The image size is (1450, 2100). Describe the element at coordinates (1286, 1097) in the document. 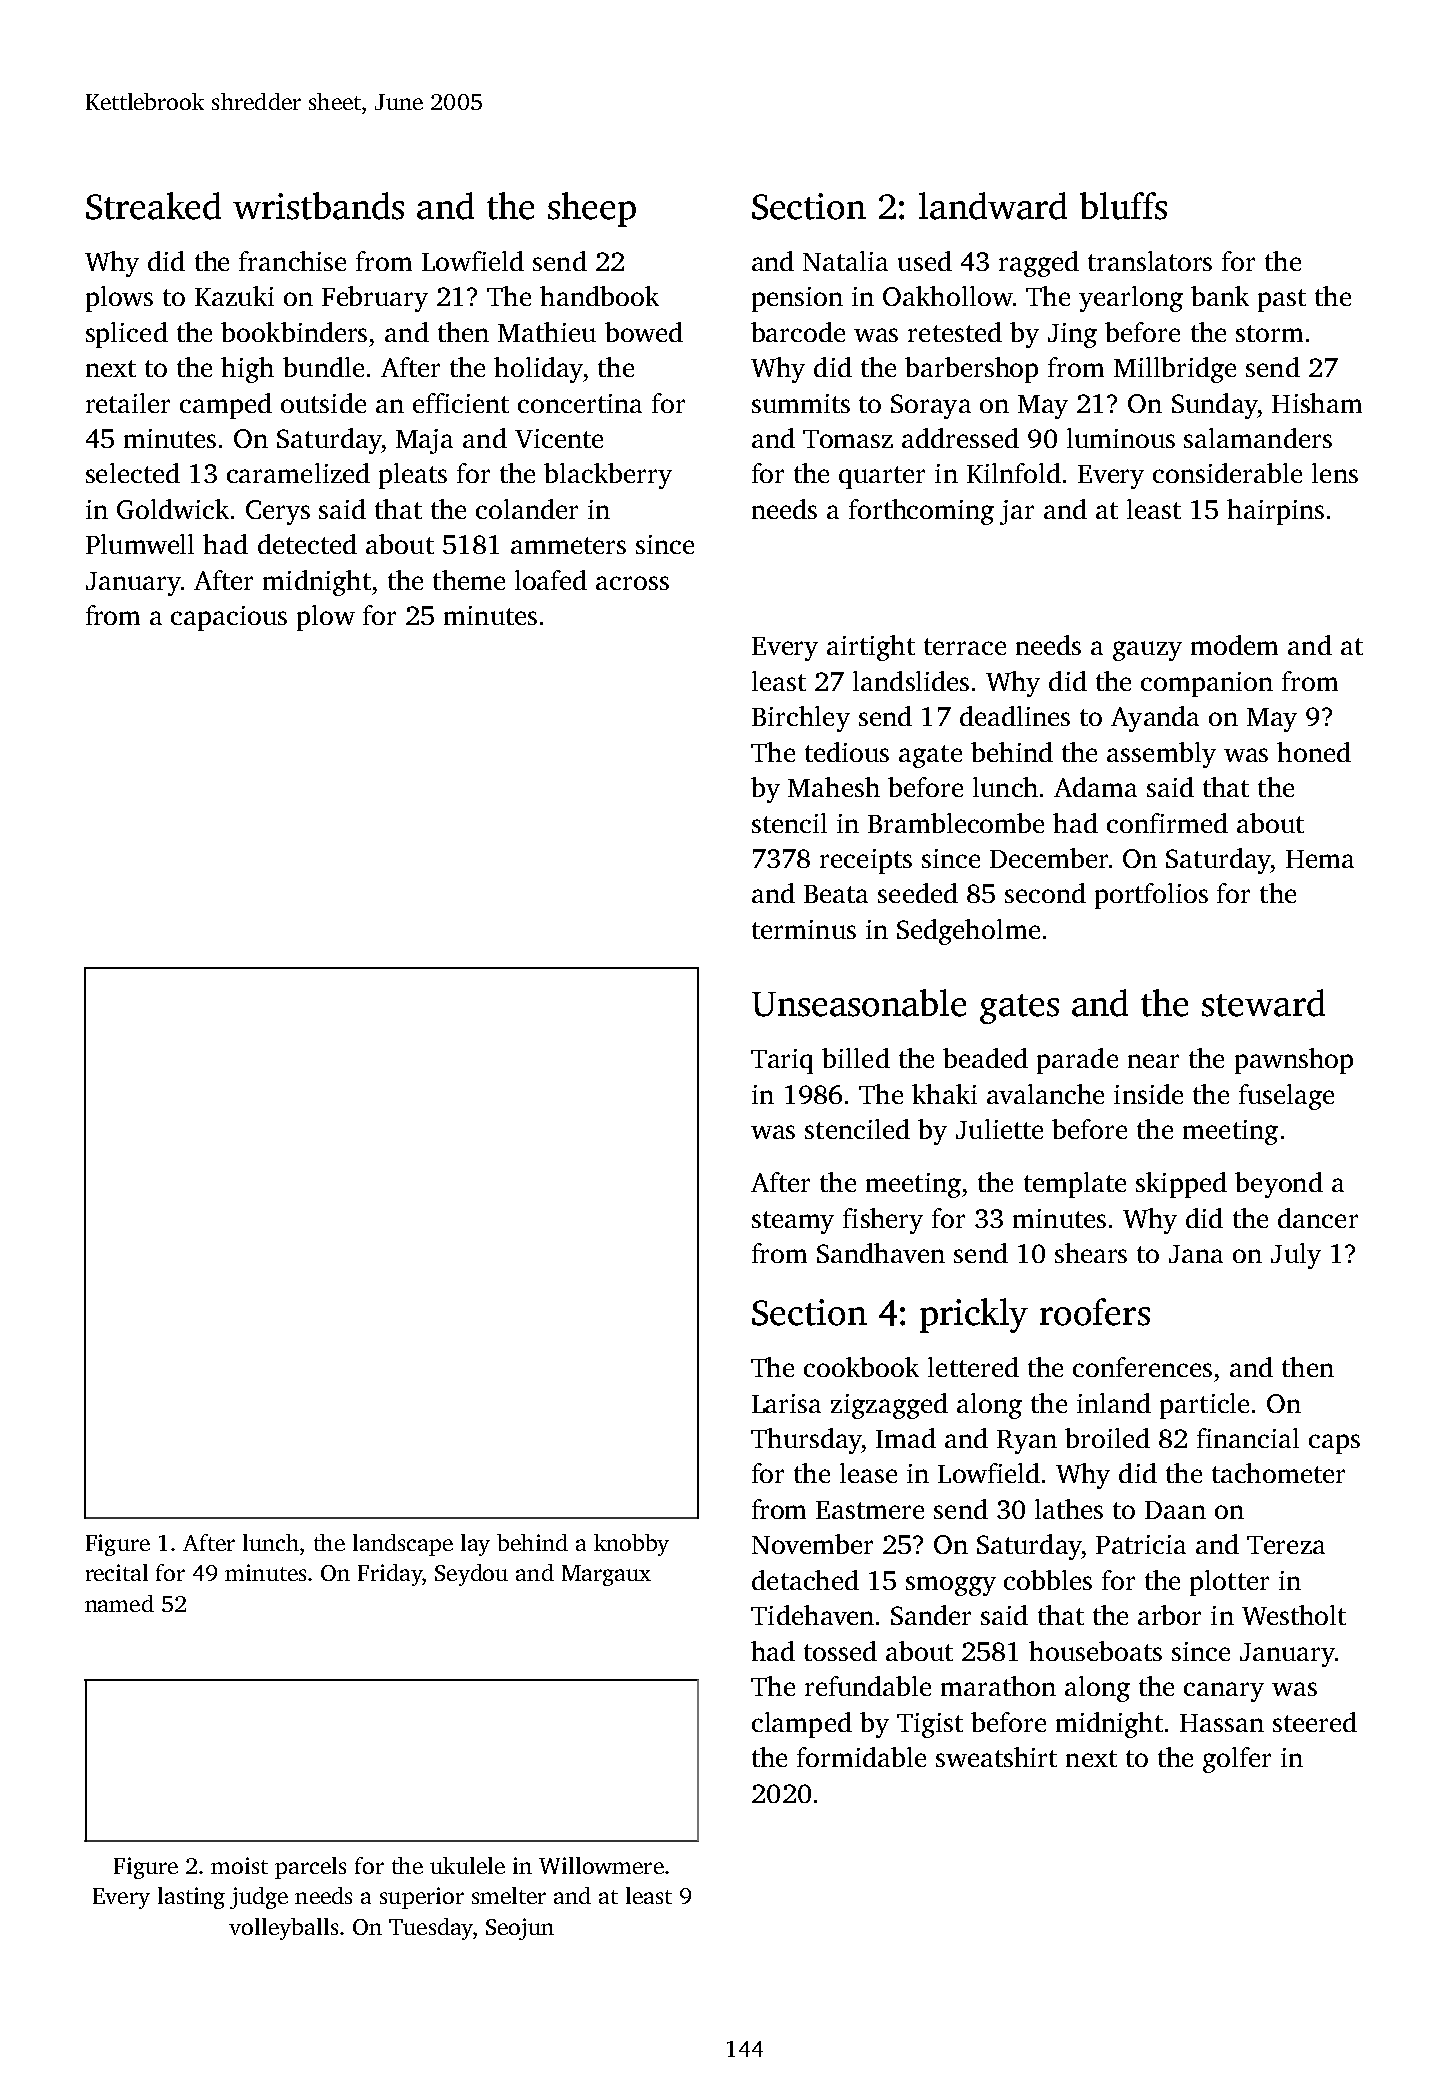

I see `fuselage` at that location.
